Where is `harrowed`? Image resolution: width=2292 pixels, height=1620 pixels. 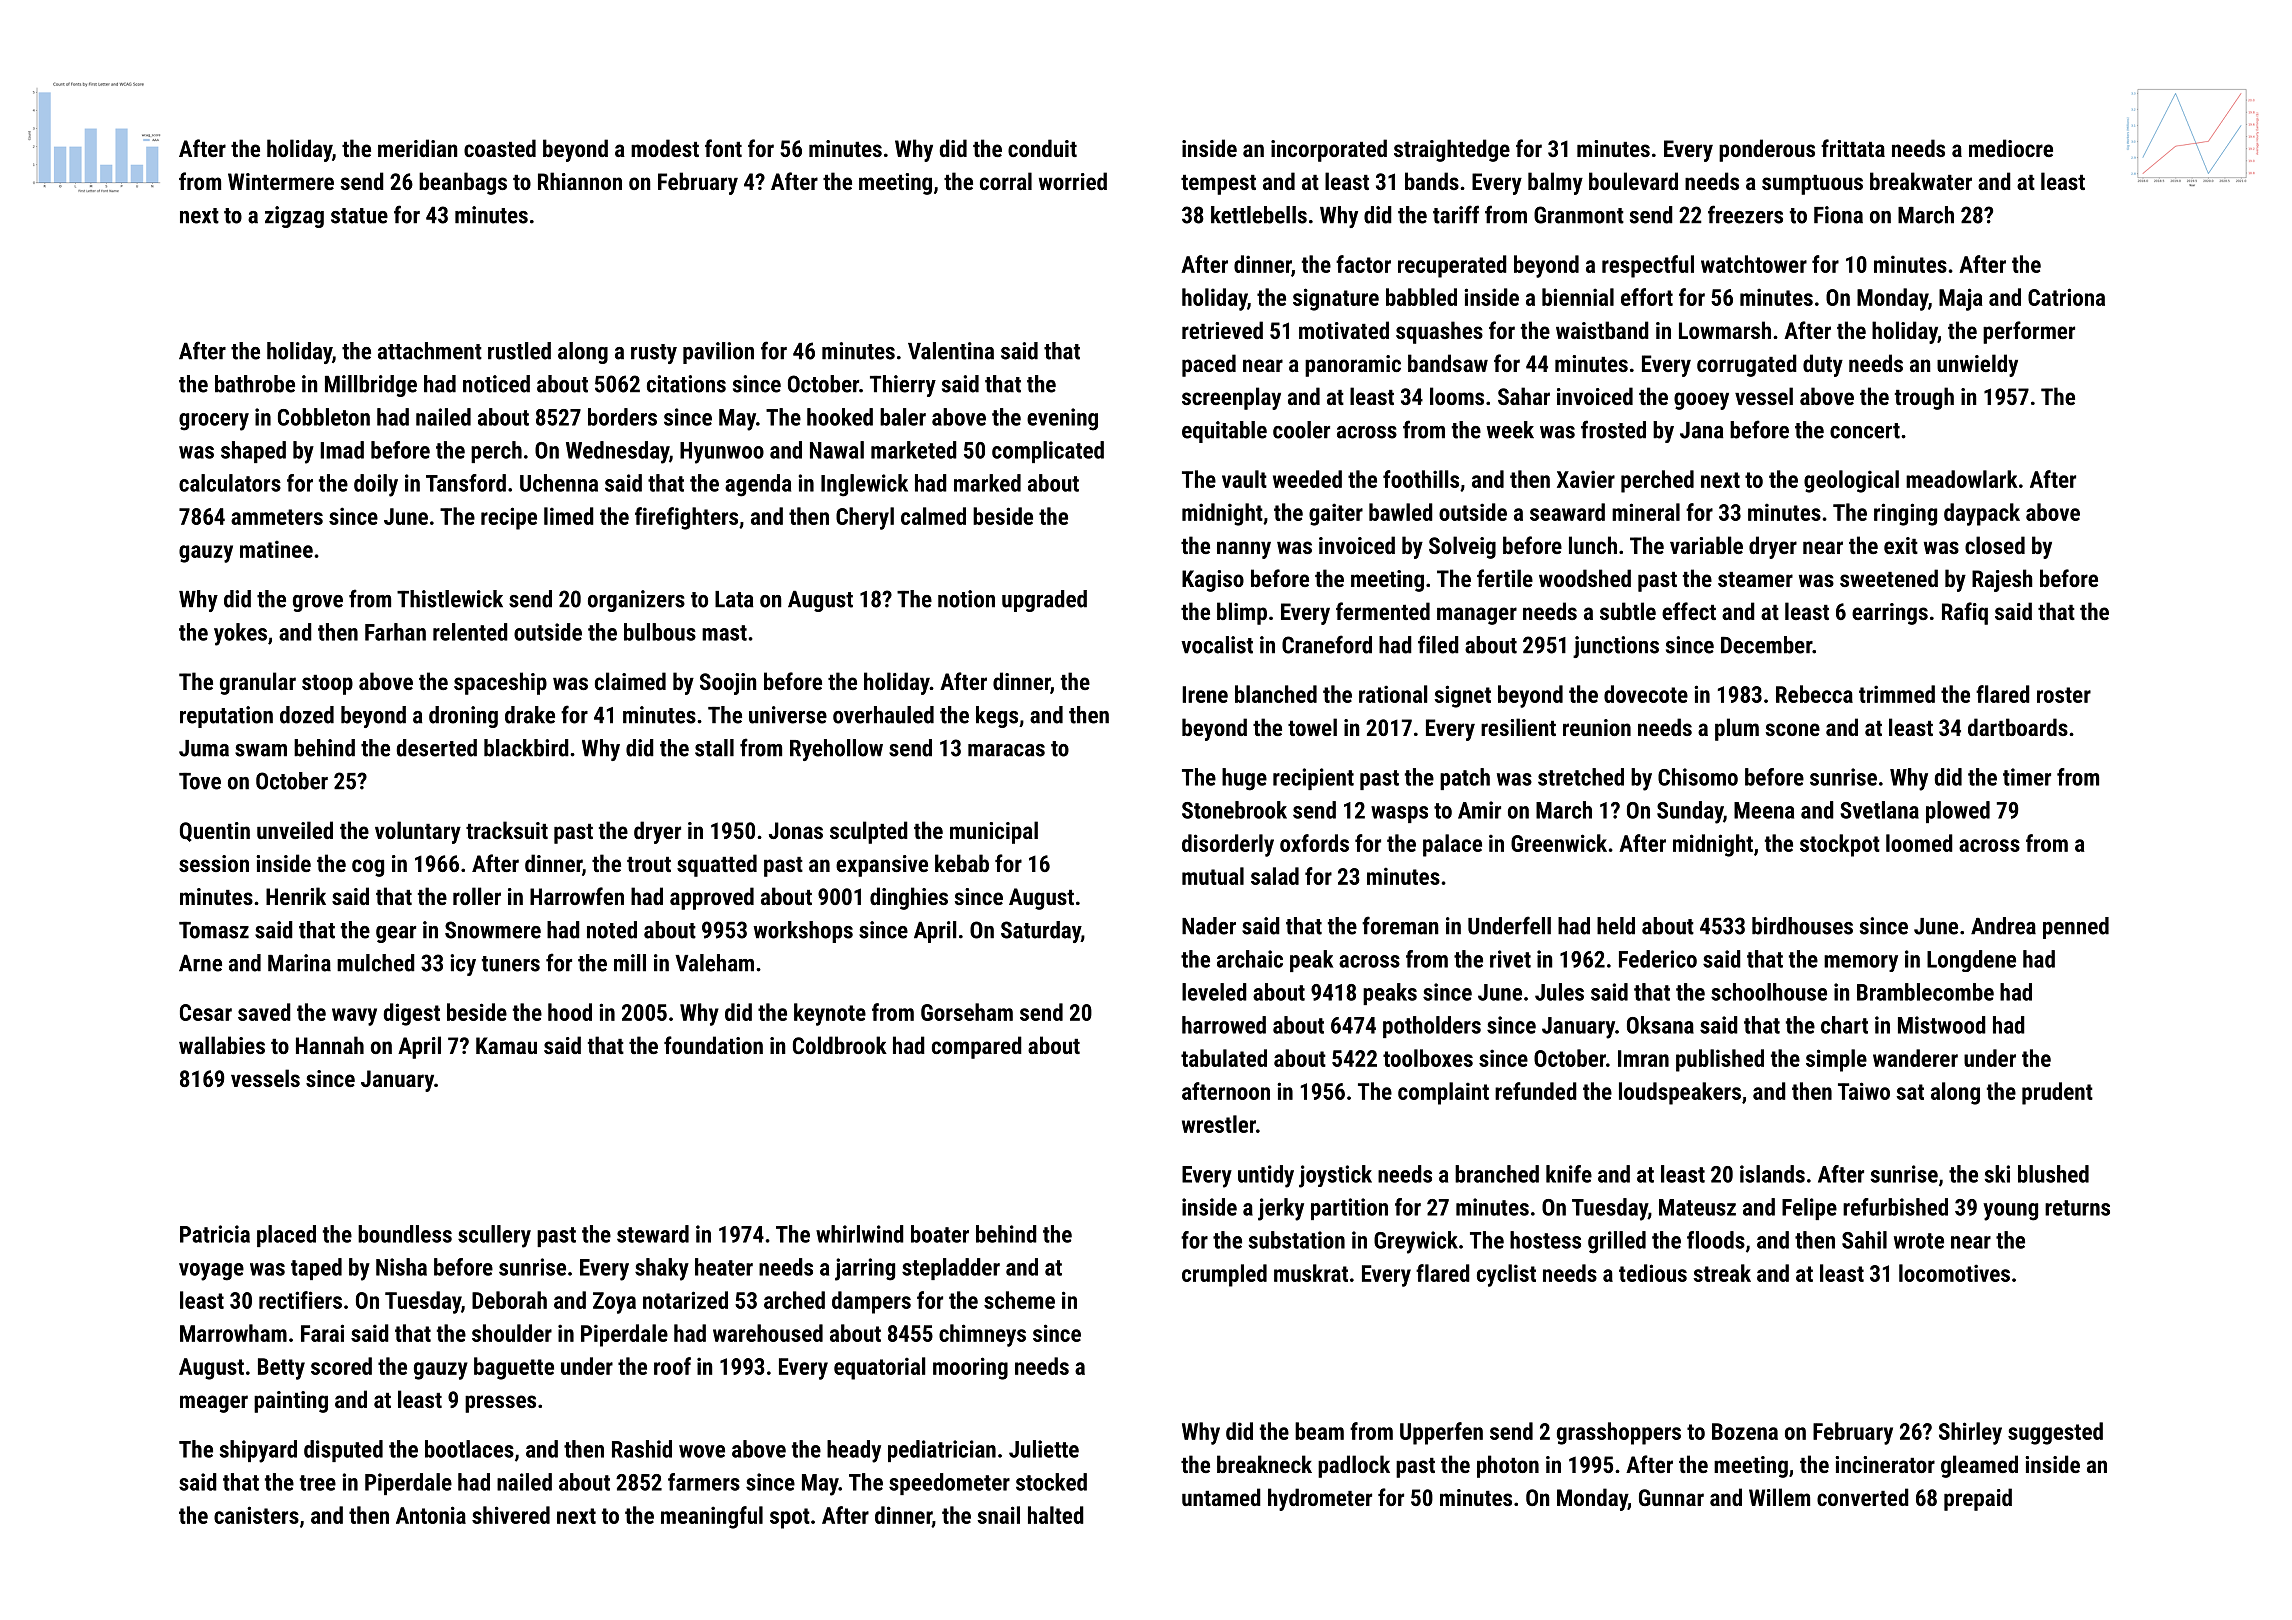
harrowed is located at coordinates (1224, 1025).
